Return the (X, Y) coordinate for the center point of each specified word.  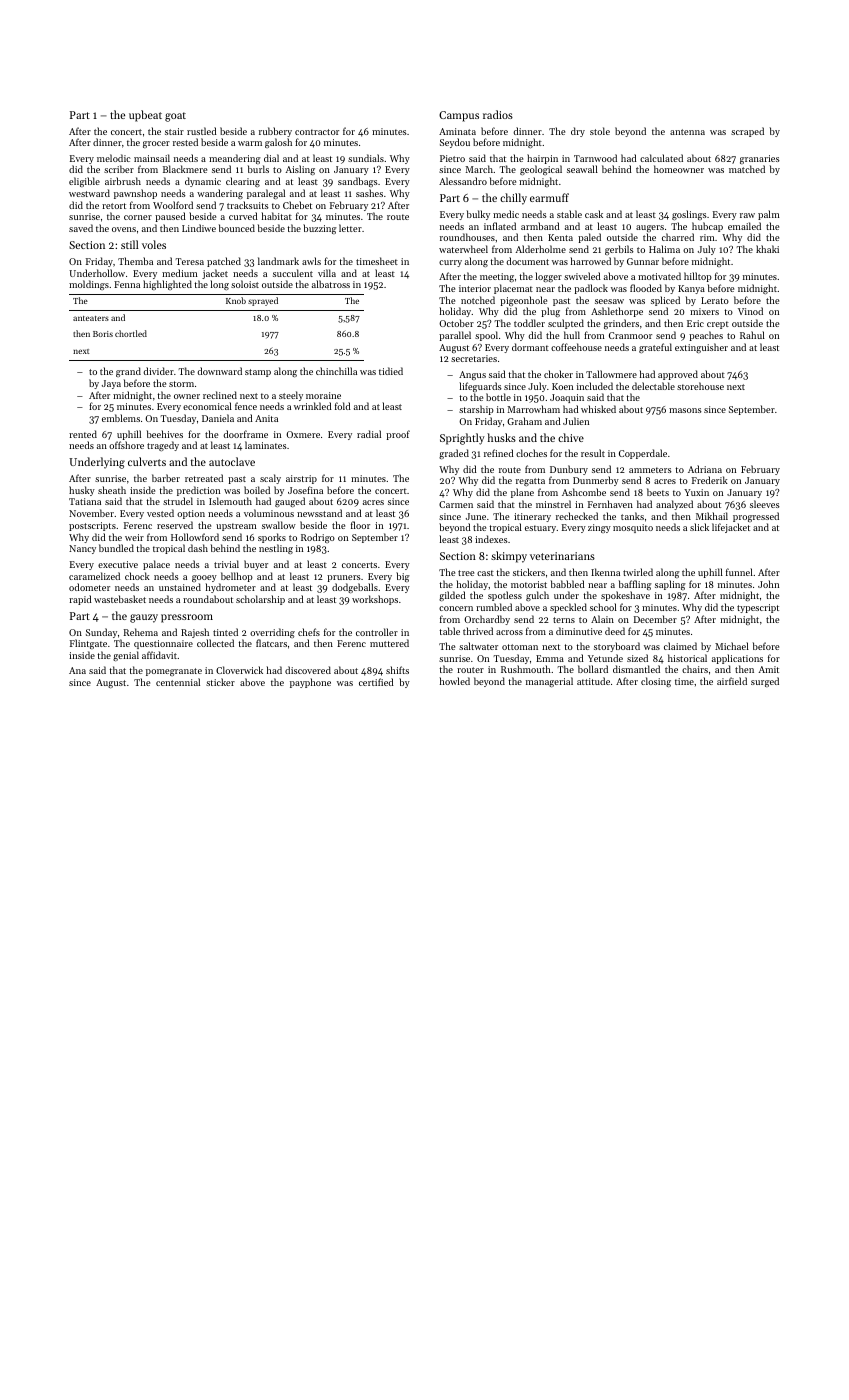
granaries (760, 160)
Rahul (752, 335)
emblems (121, 418)
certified (376, 682)
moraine (323, 395)
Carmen (456, 504)
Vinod (750, 311)
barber (166, 478)
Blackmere (185, 169)
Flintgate (88, 644)
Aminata (457, 131)
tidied (391, 371)
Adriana (705, 469)
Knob (236, 300)
